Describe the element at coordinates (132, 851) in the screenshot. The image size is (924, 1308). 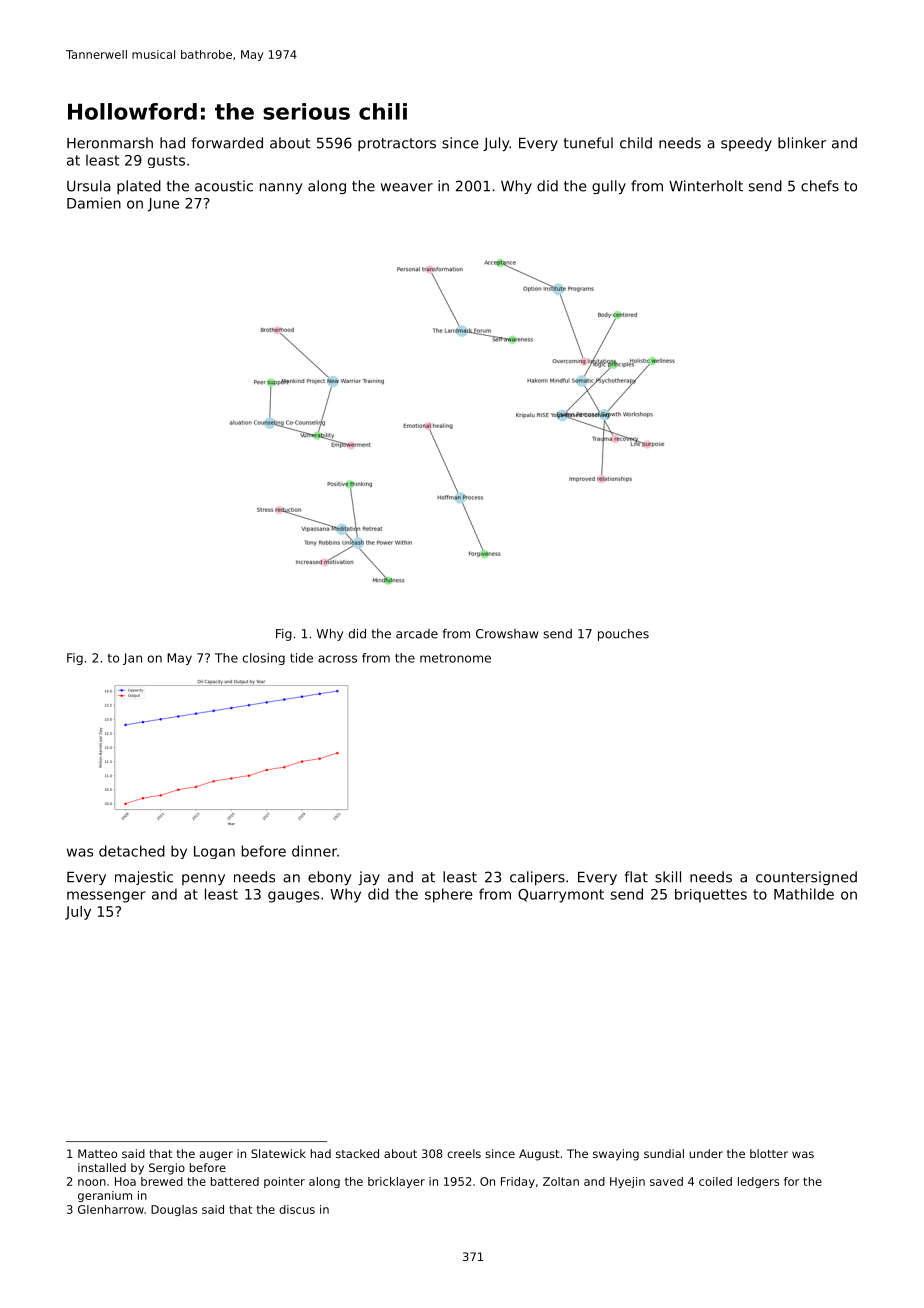
I see `detached` at that location.
